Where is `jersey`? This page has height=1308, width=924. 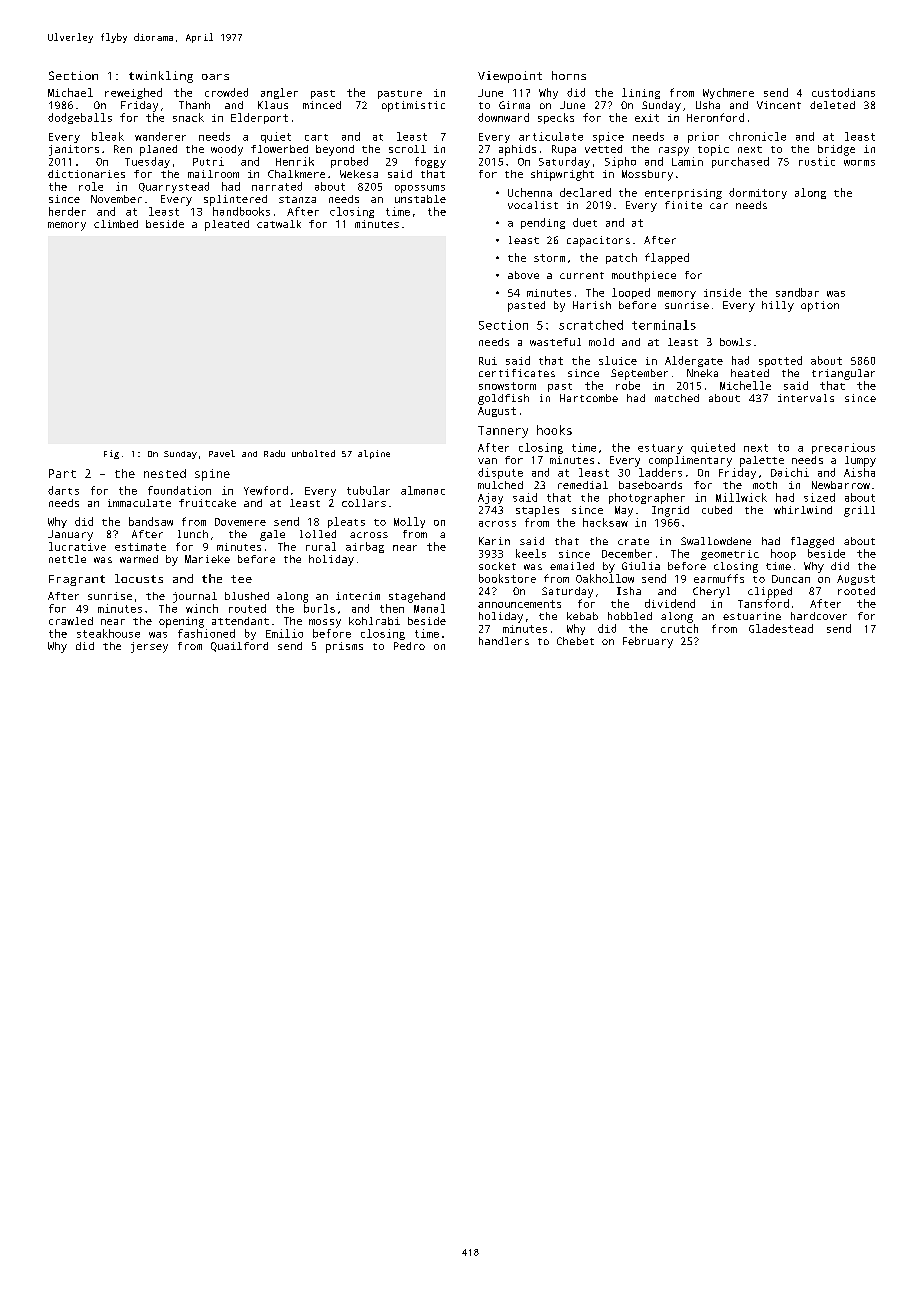 jersey is located at coordinates (149, 647).
